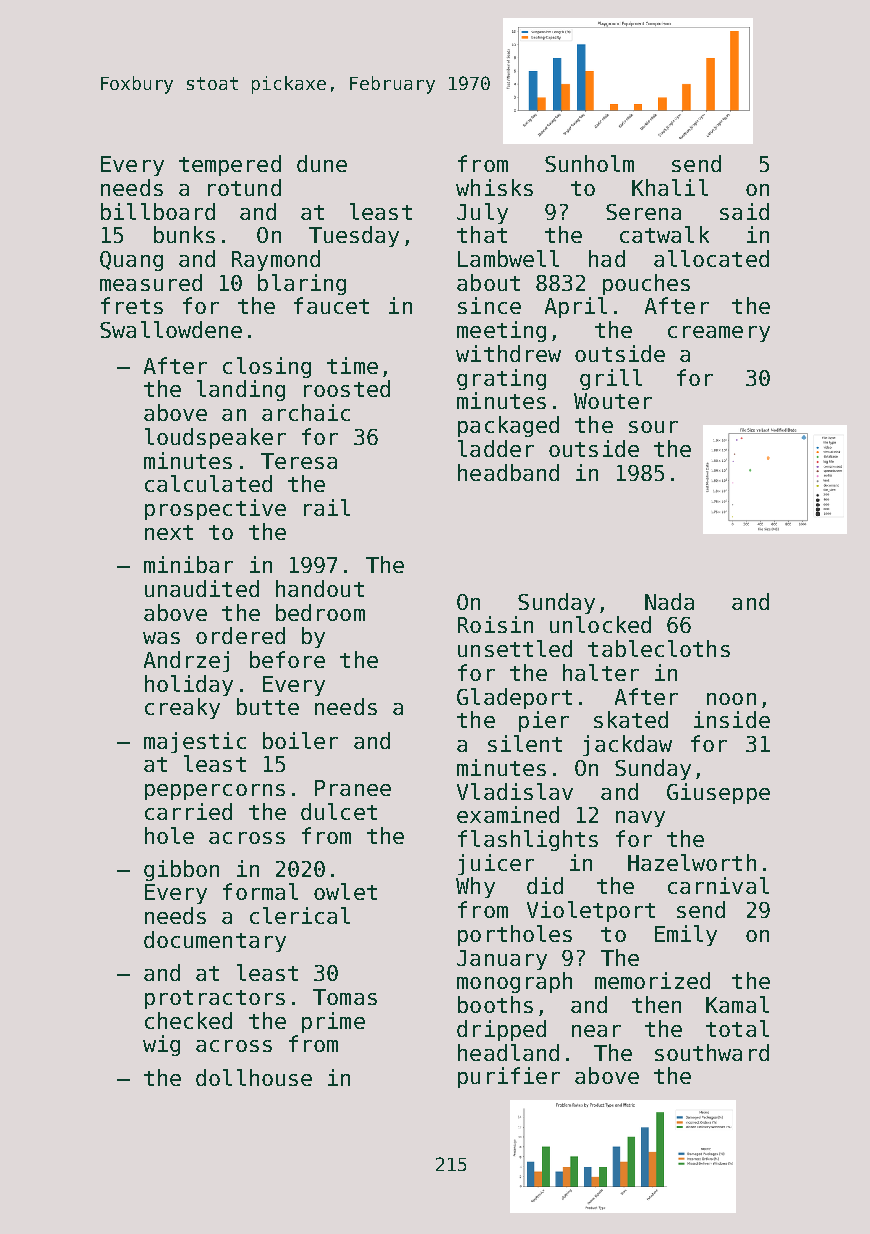 The height and width of the image is (1234, 870). I want to click on Khalil, so click(670, 187).
